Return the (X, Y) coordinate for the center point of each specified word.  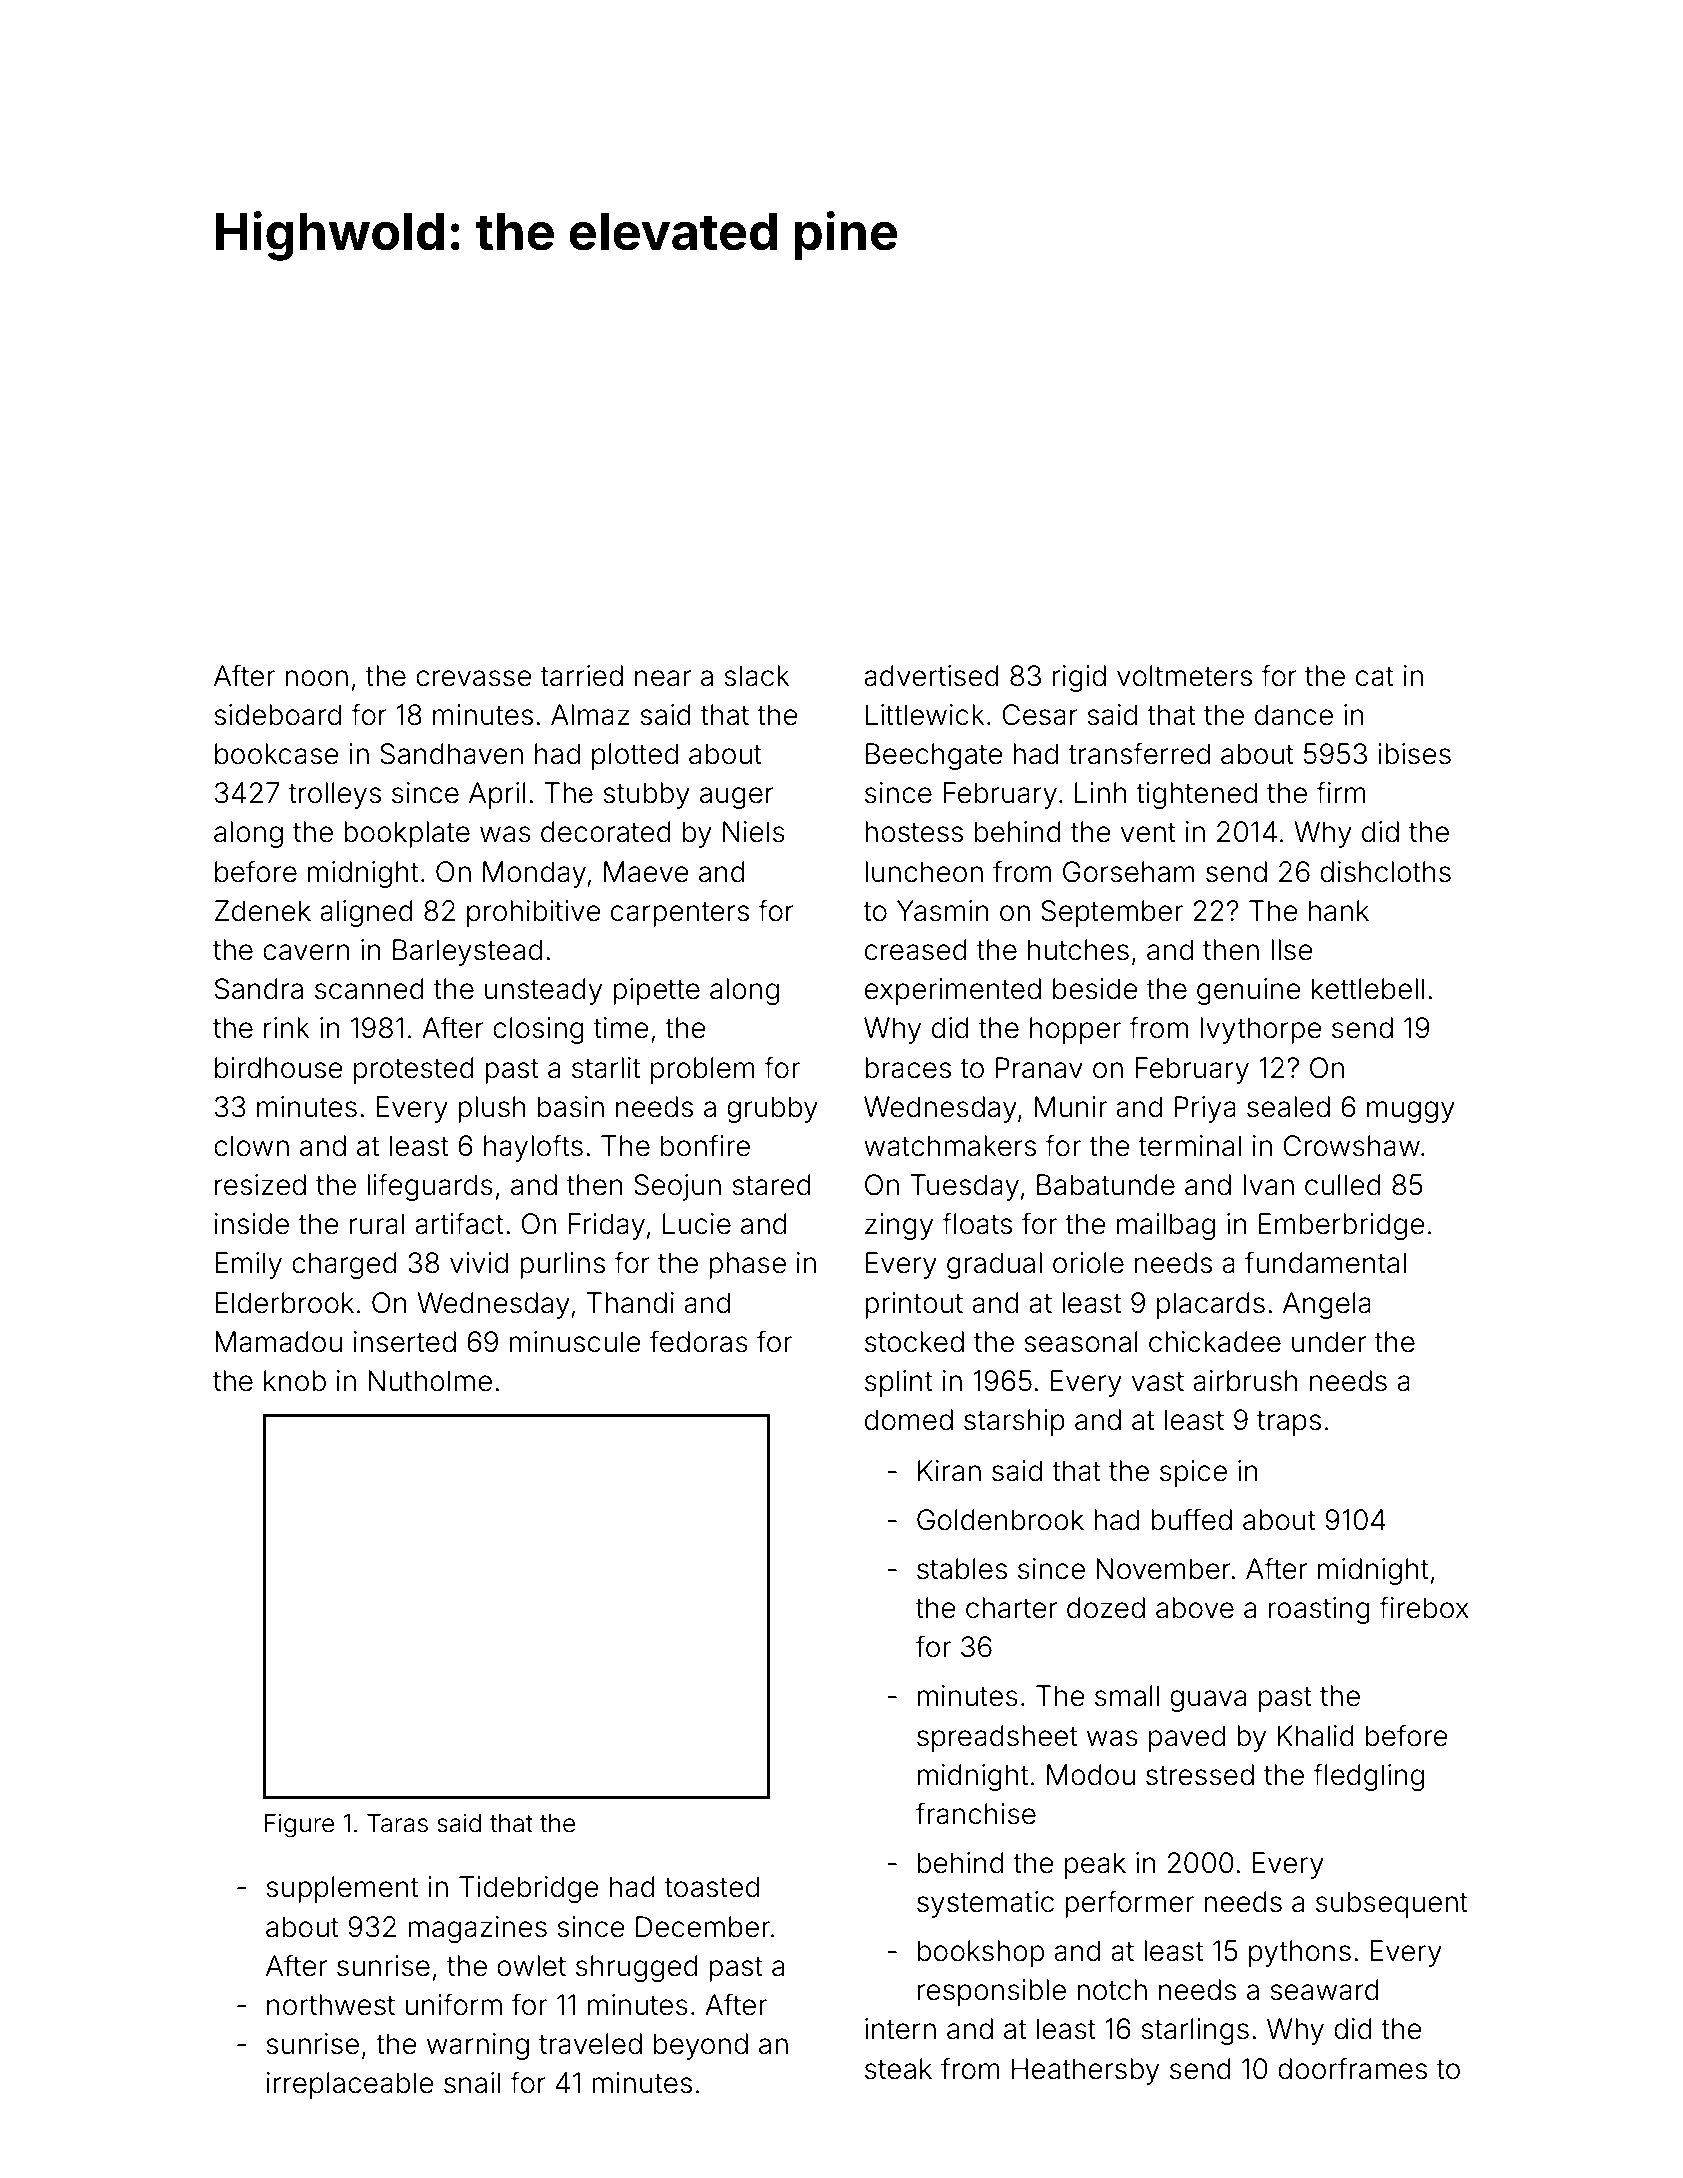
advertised (931, 676)
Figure (299, 1825)
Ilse (1292, 950)
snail (472, 2083)
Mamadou (278, 1342)
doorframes (1352, 2068)
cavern (306, 952)
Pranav (1039, 1068)
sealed (1288, 1107)
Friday (606, 1226)
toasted (712, 1887)
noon (316, 678)
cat (1375, 677)
